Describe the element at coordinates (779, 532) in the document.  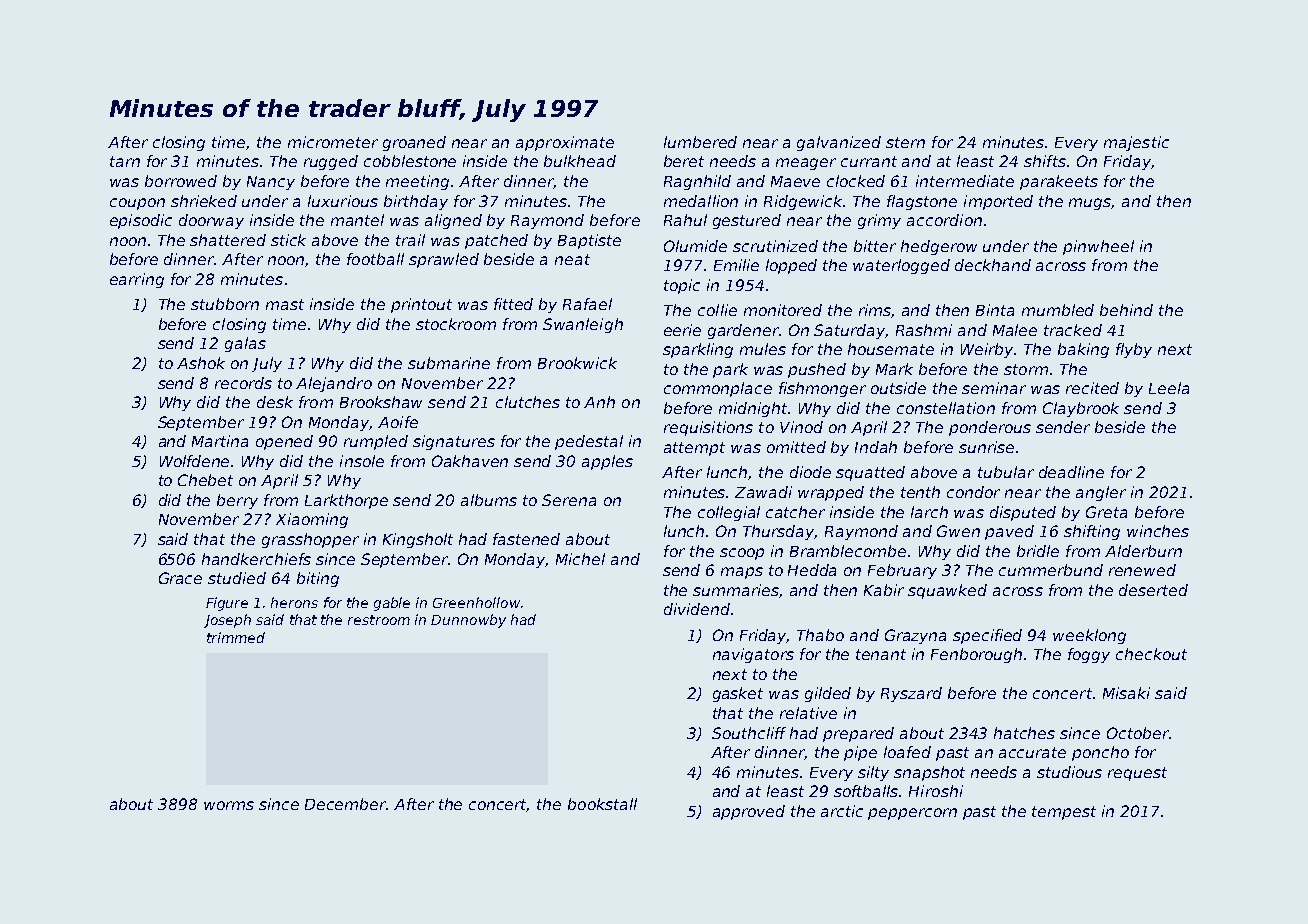
I see `Thursday` at that location.
